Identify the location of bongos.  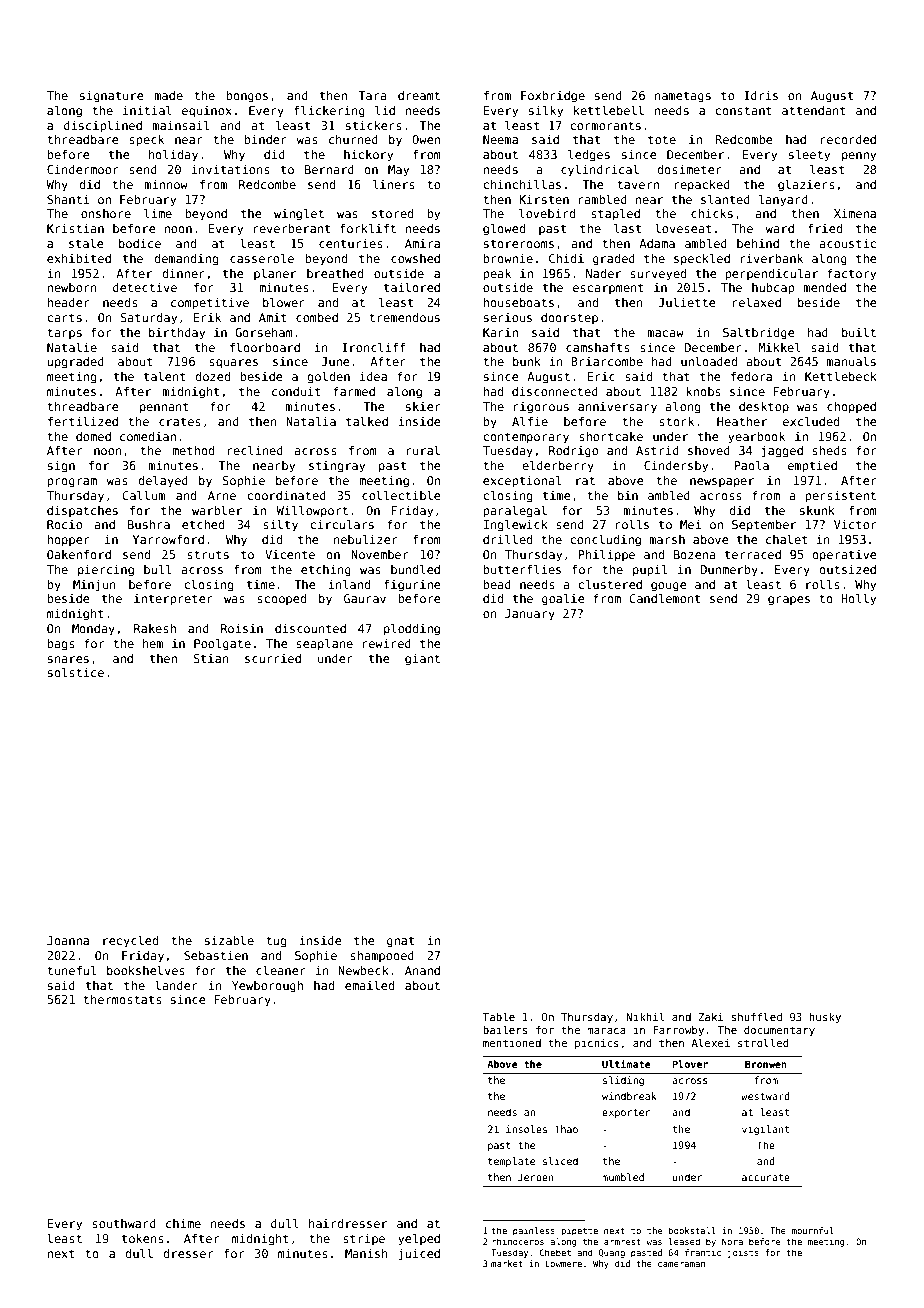
(247, 97).
